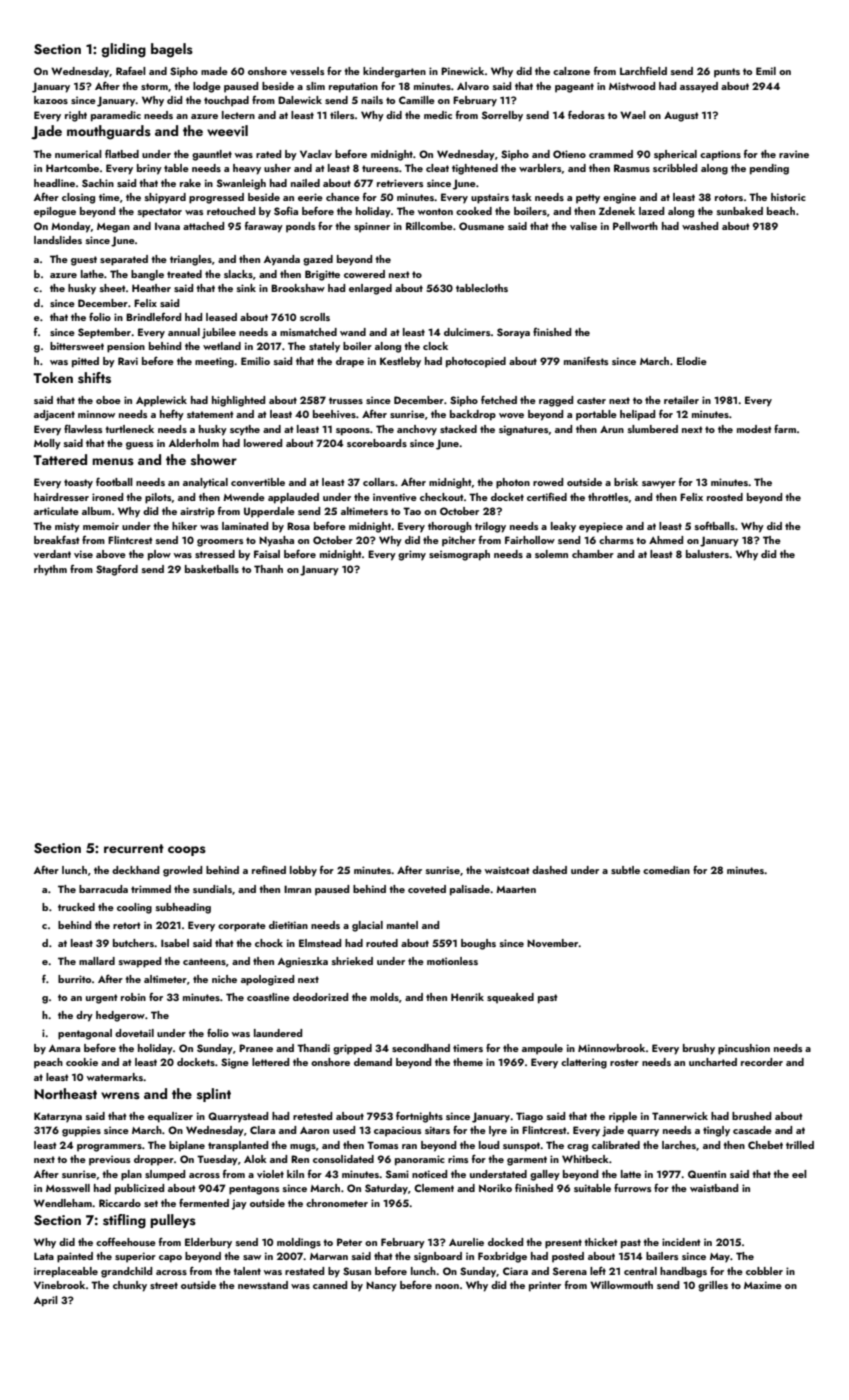 The image size is (849, 1400). I want to click on Nancy, so click(381, 1286).
